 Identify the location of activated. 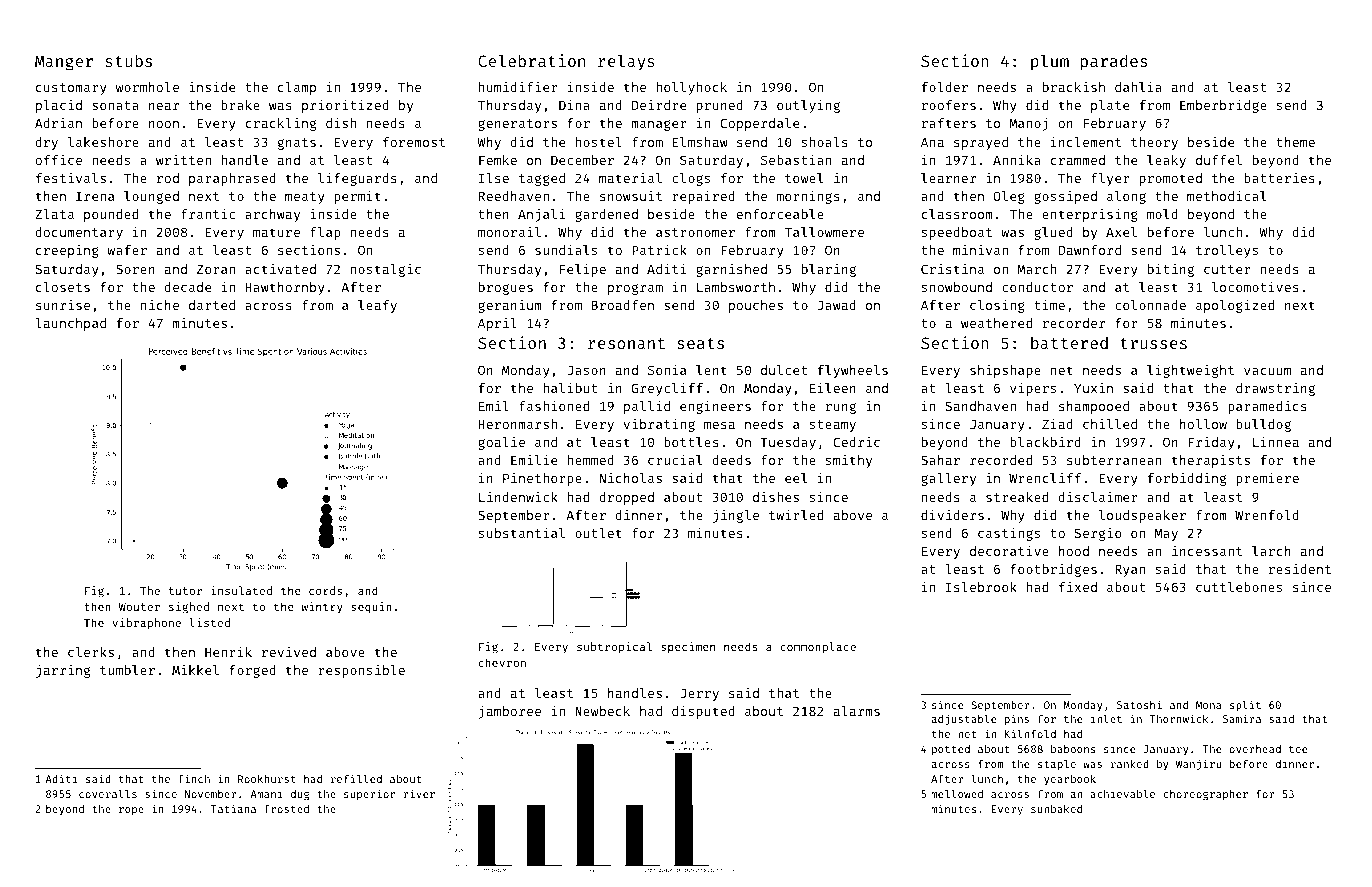
(280, 269).
